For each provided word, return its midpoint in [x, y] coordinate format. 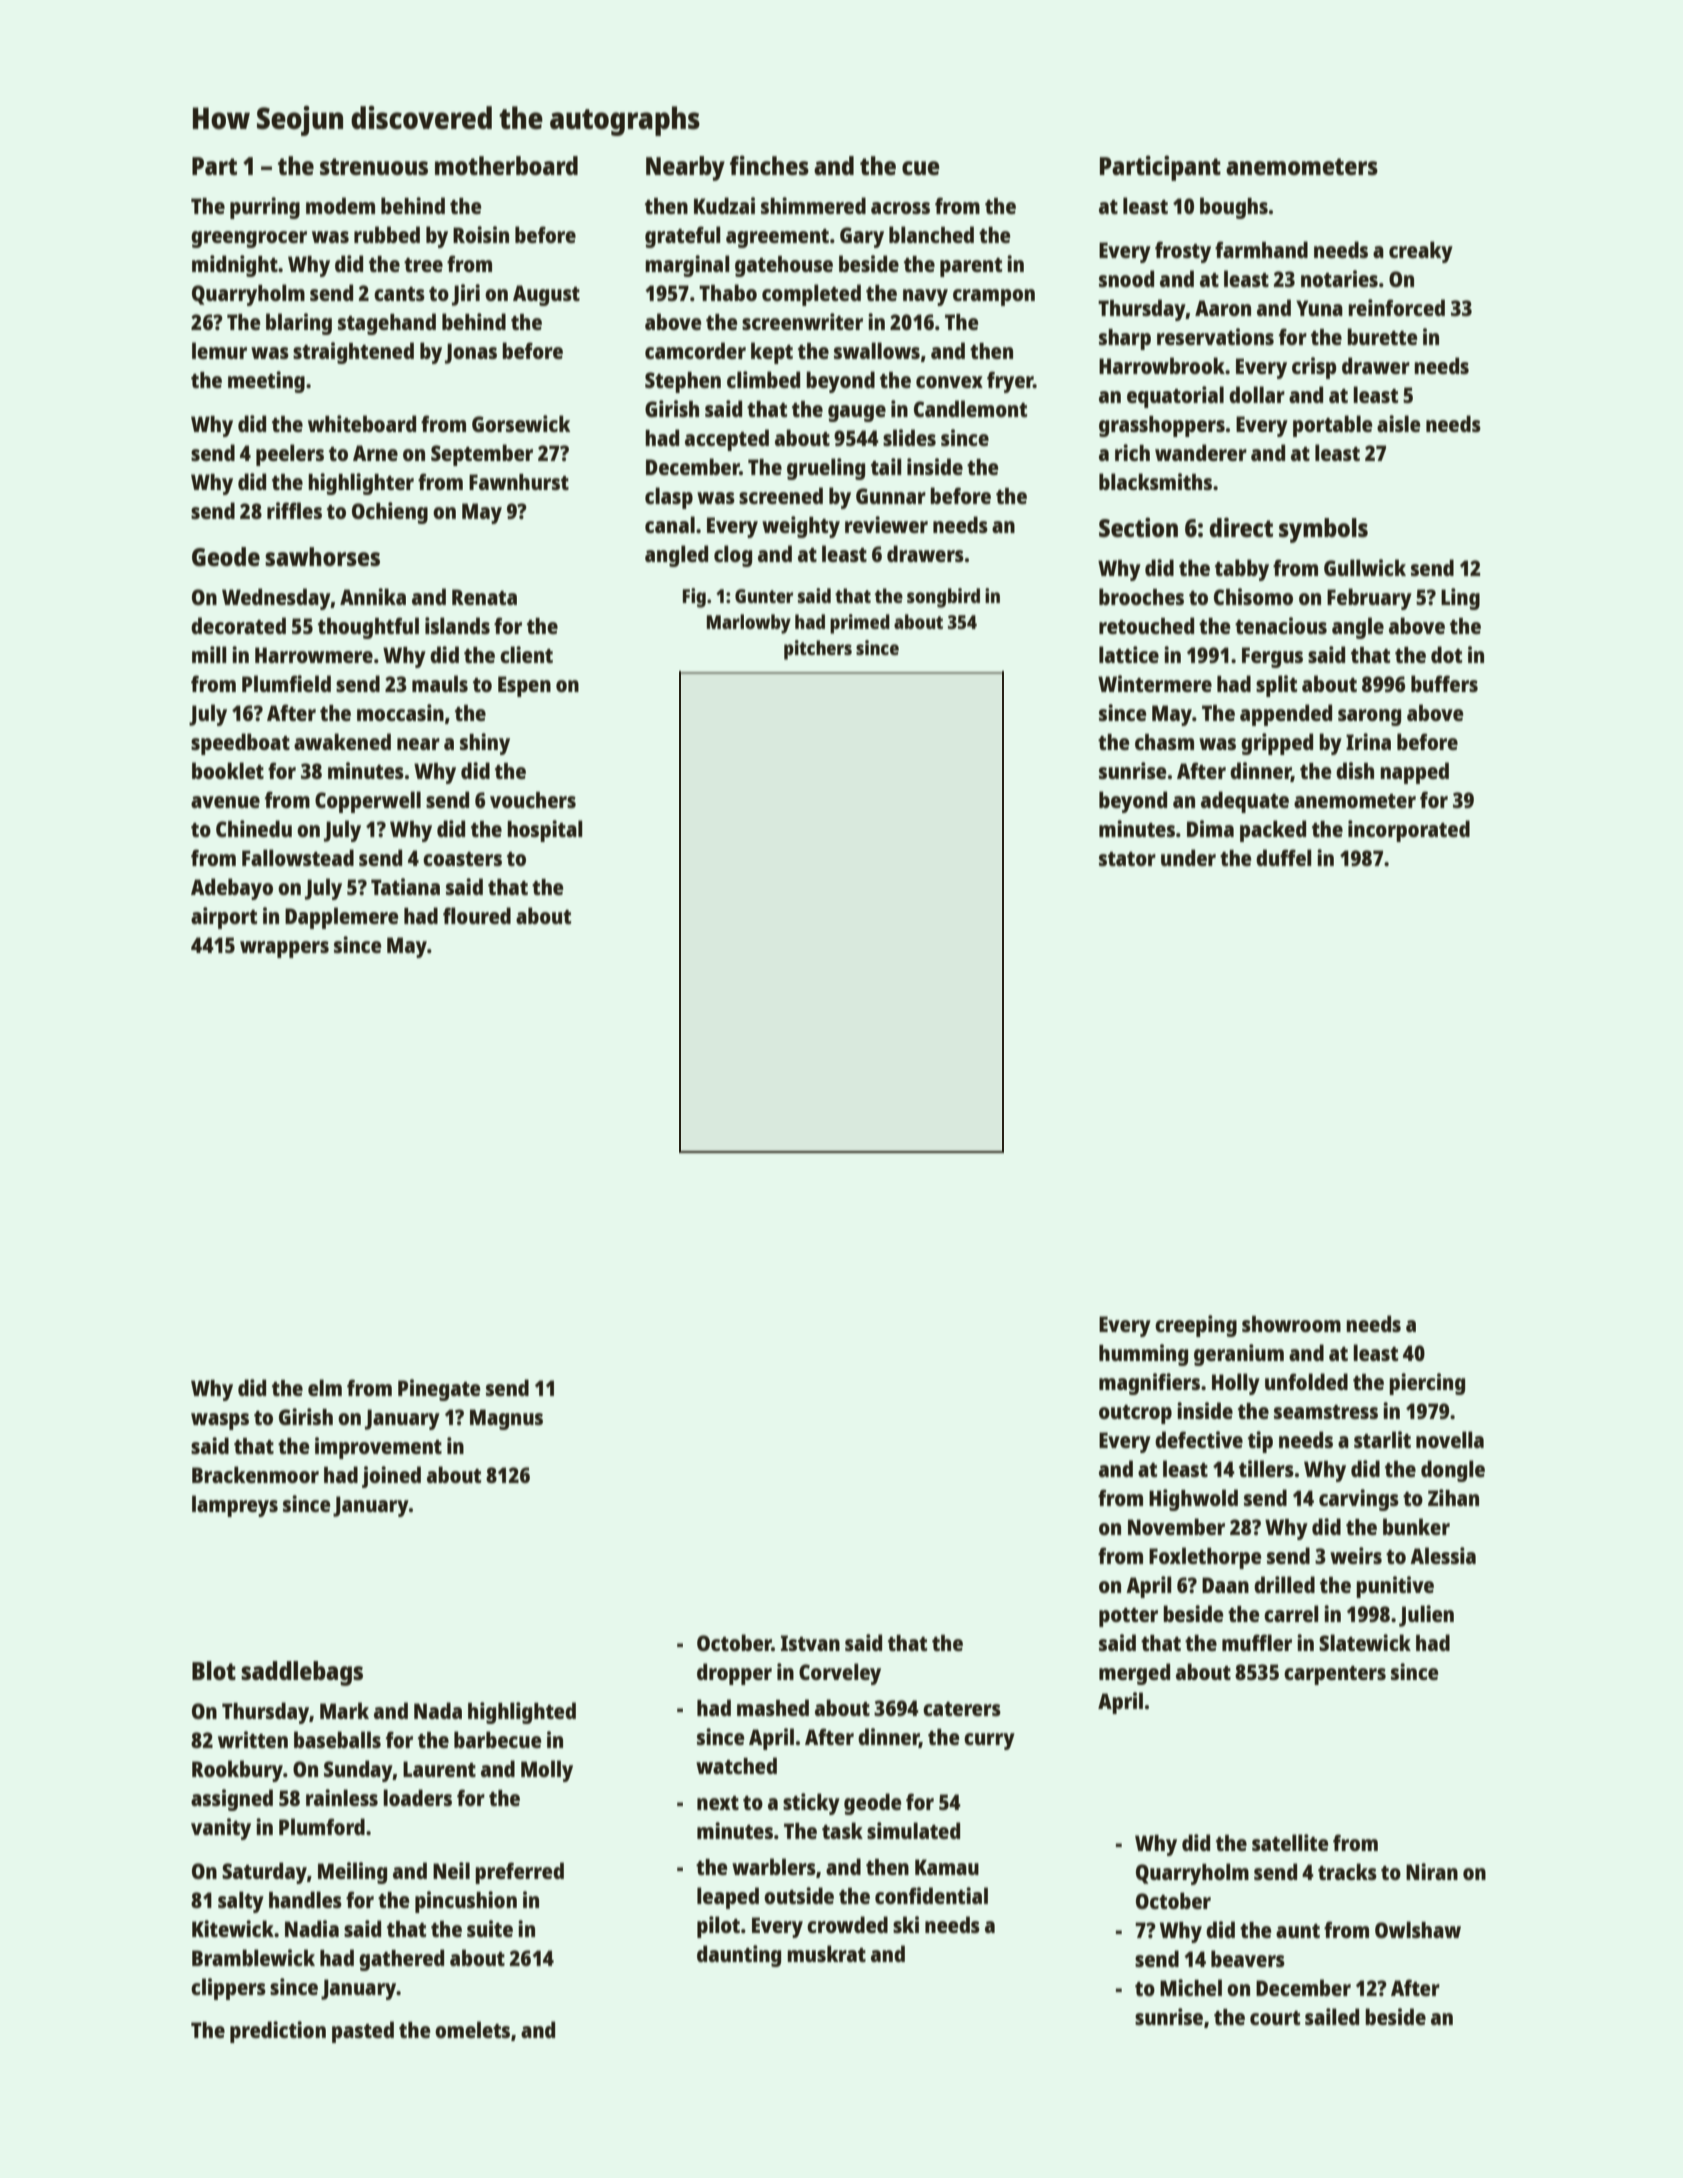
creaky [1421, 252]
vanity [221, 1829]
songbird [943, 598]
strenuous [374, 166]
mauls [440, 683]
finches [769, 165]
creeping [1196, 1326]
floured [477, 915]
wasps [220, 1421]
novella [1450, 1439]
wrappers [284, 949]
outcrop [1135, 1414]
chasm [1164, 742]
